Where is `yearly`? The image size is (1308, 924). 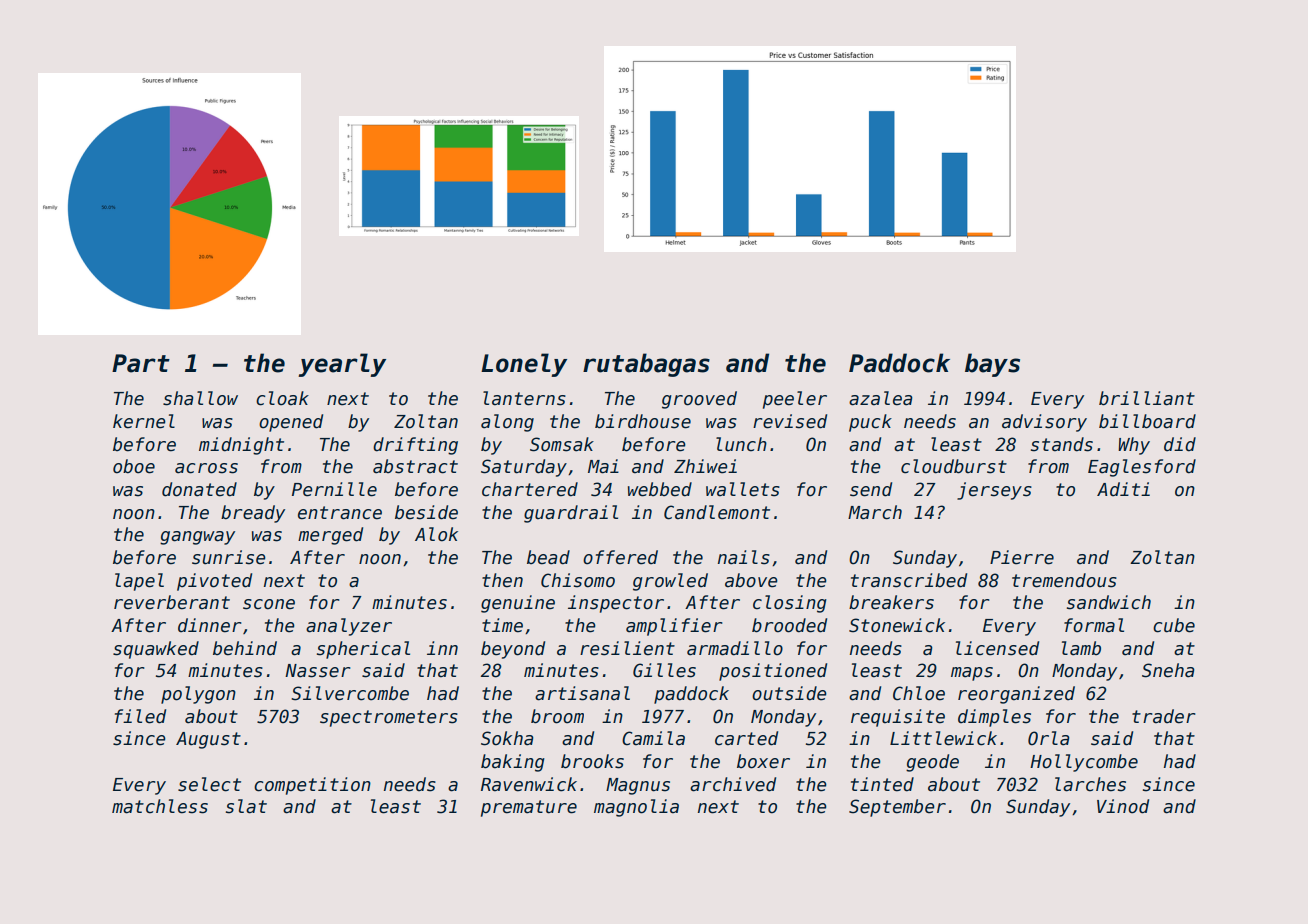
yearly is located at coordinates (342, 365).
